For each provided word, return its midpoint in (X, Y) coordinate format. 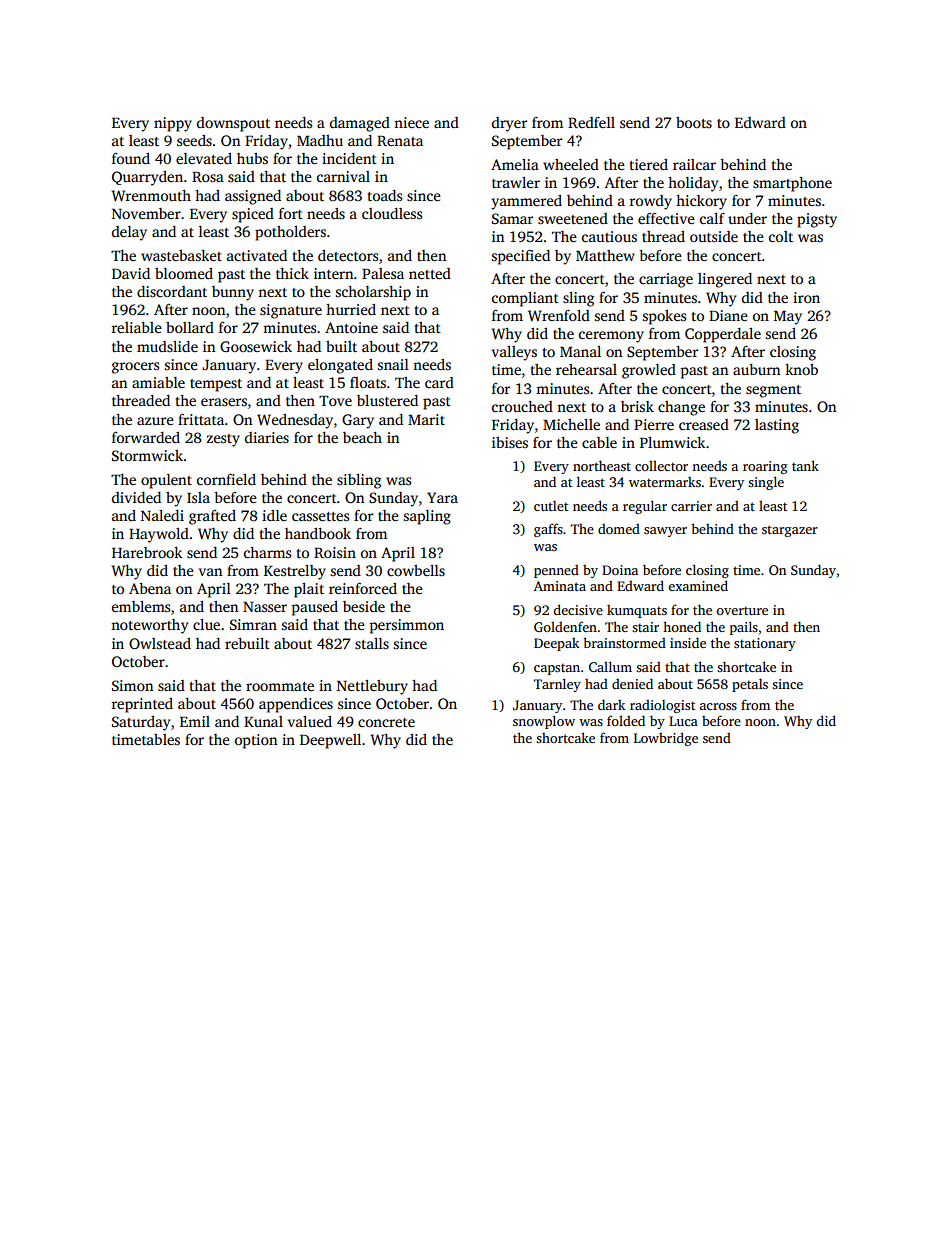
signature (291, 311)
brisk (637, 406)
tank (805, 465)
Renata (400, 141)
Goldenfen (565, 626)
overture (742, 610)
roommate (280, 686)
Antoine (351, 327)
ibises (510, 442)
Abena (150, 588)
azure (155, 421)
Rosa (208, 177)
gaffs (548, 530)
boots (694, 122)
